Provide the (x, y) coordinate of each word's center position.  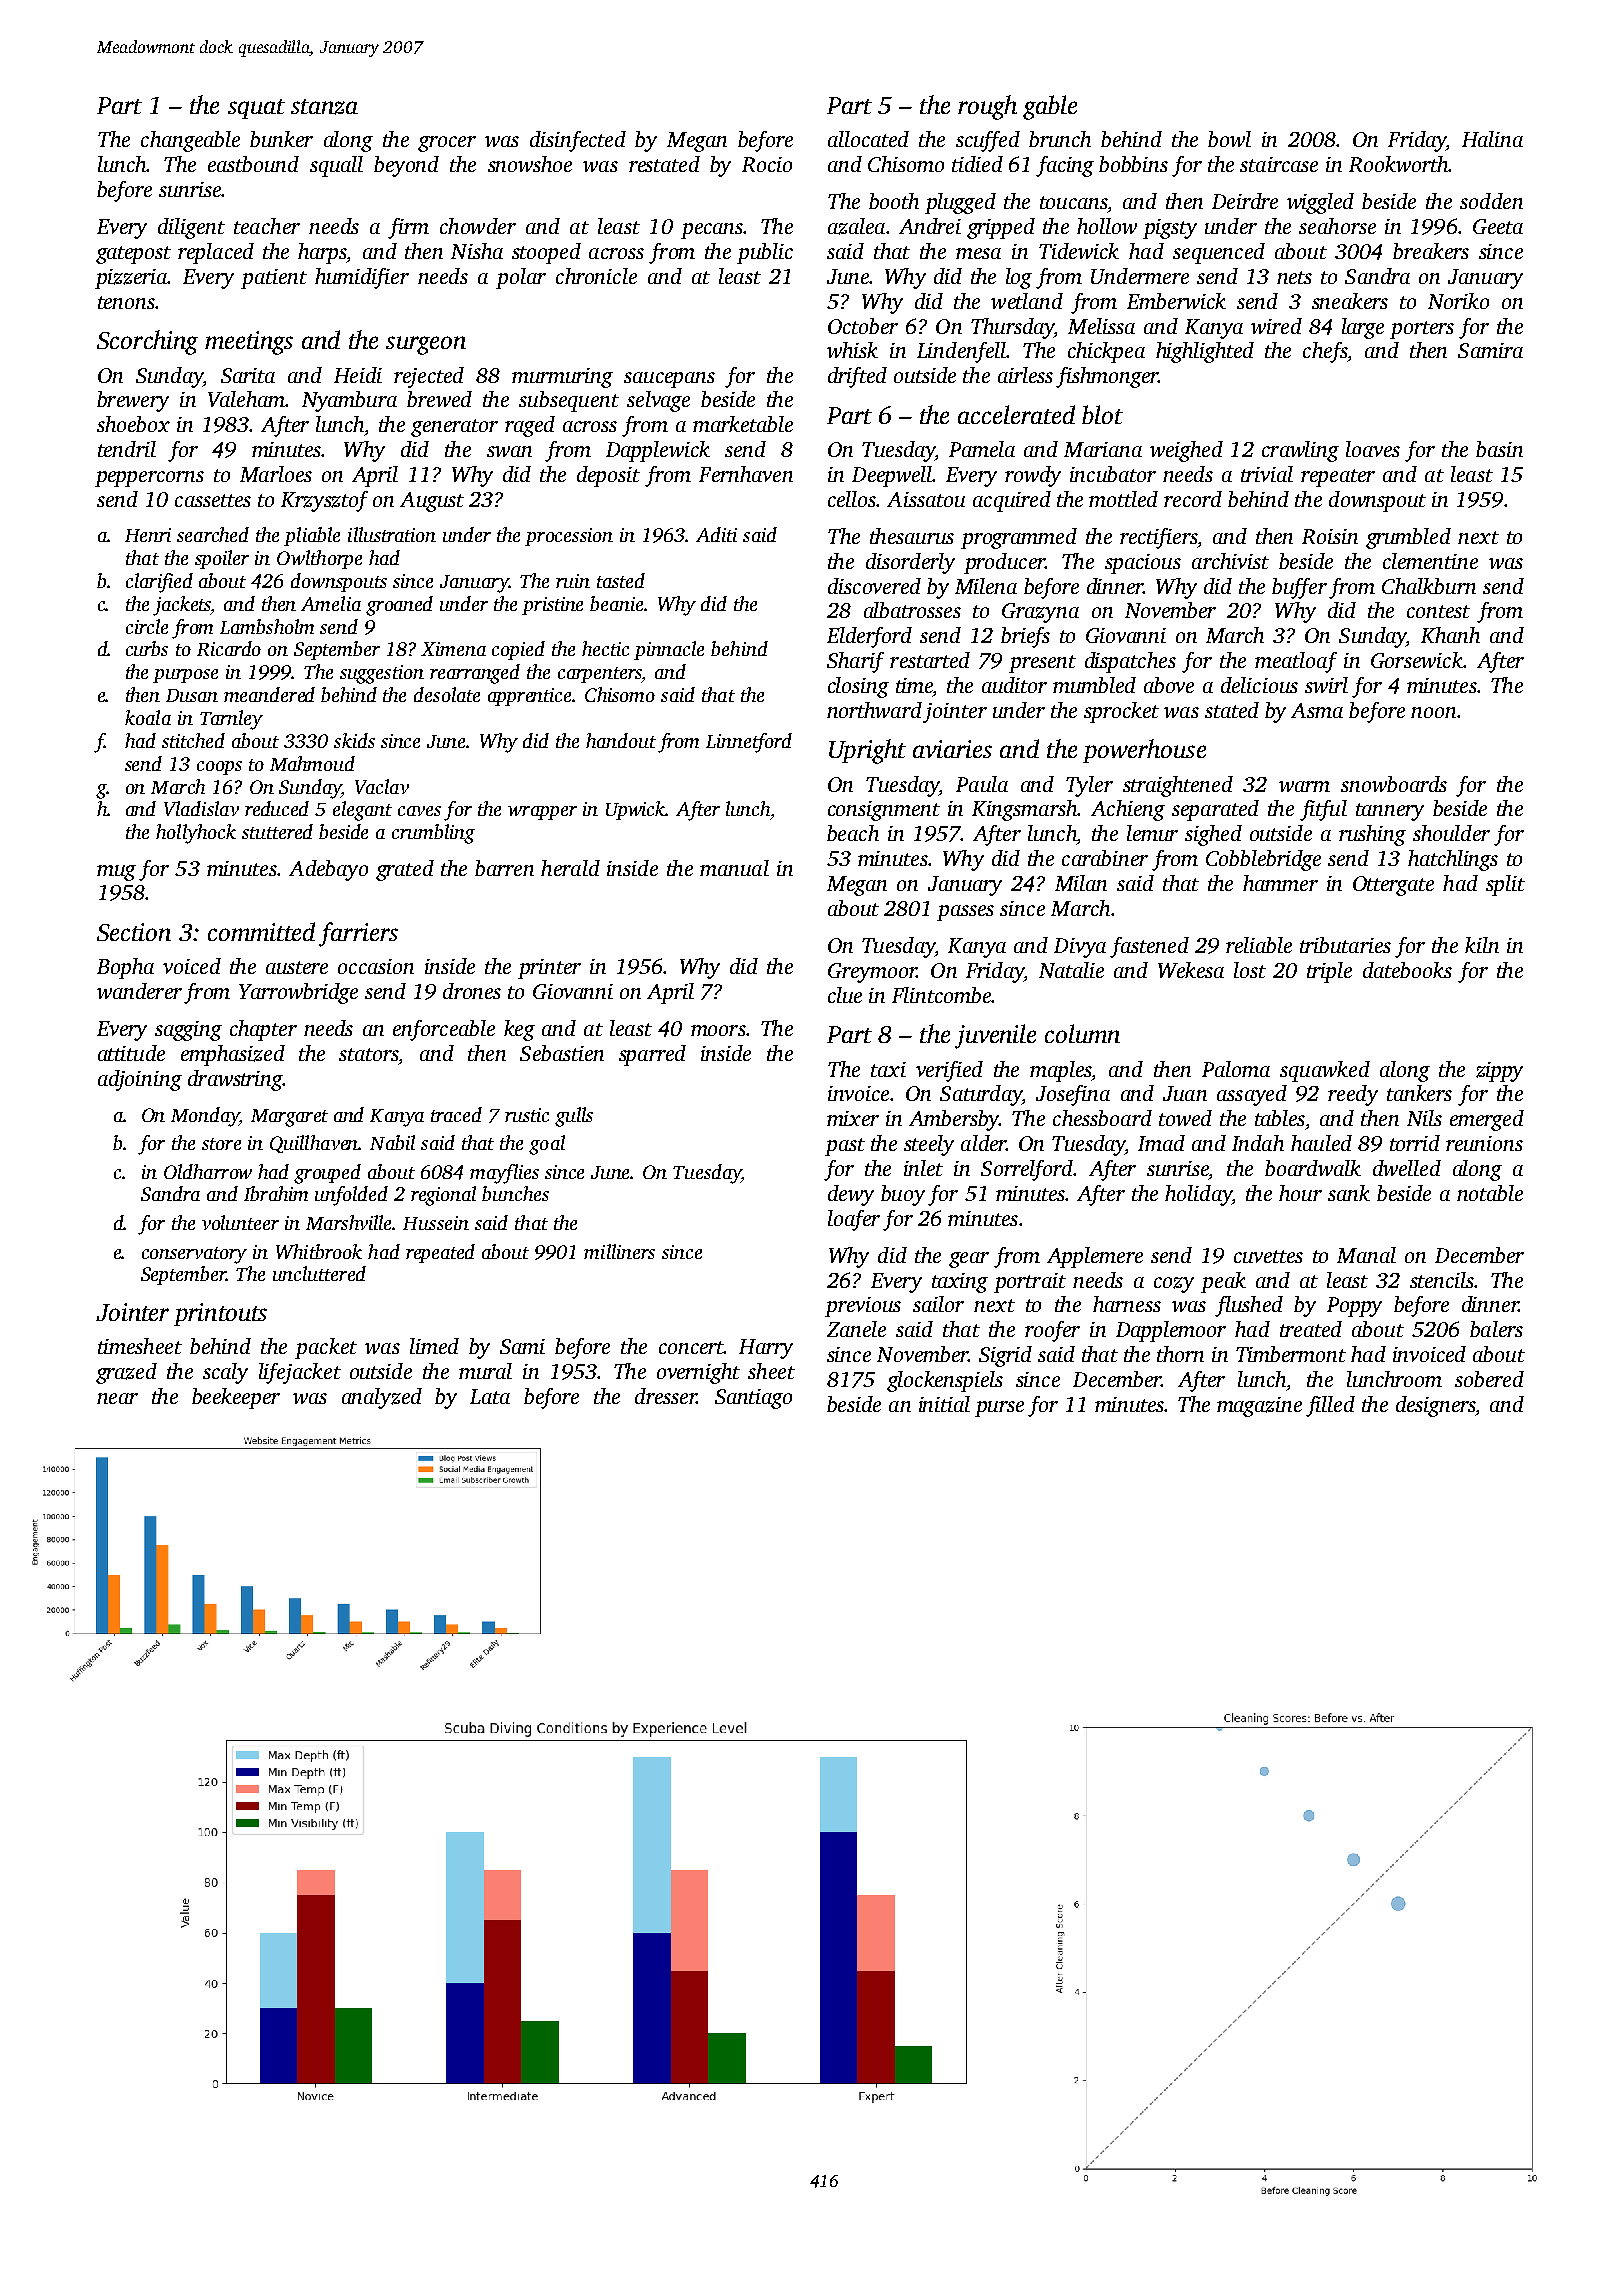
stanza (324, 107)
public (765, 253)
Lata (490, 1396)
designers (1435, 1406)
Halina (1492, 139)
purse (999, 1409)
